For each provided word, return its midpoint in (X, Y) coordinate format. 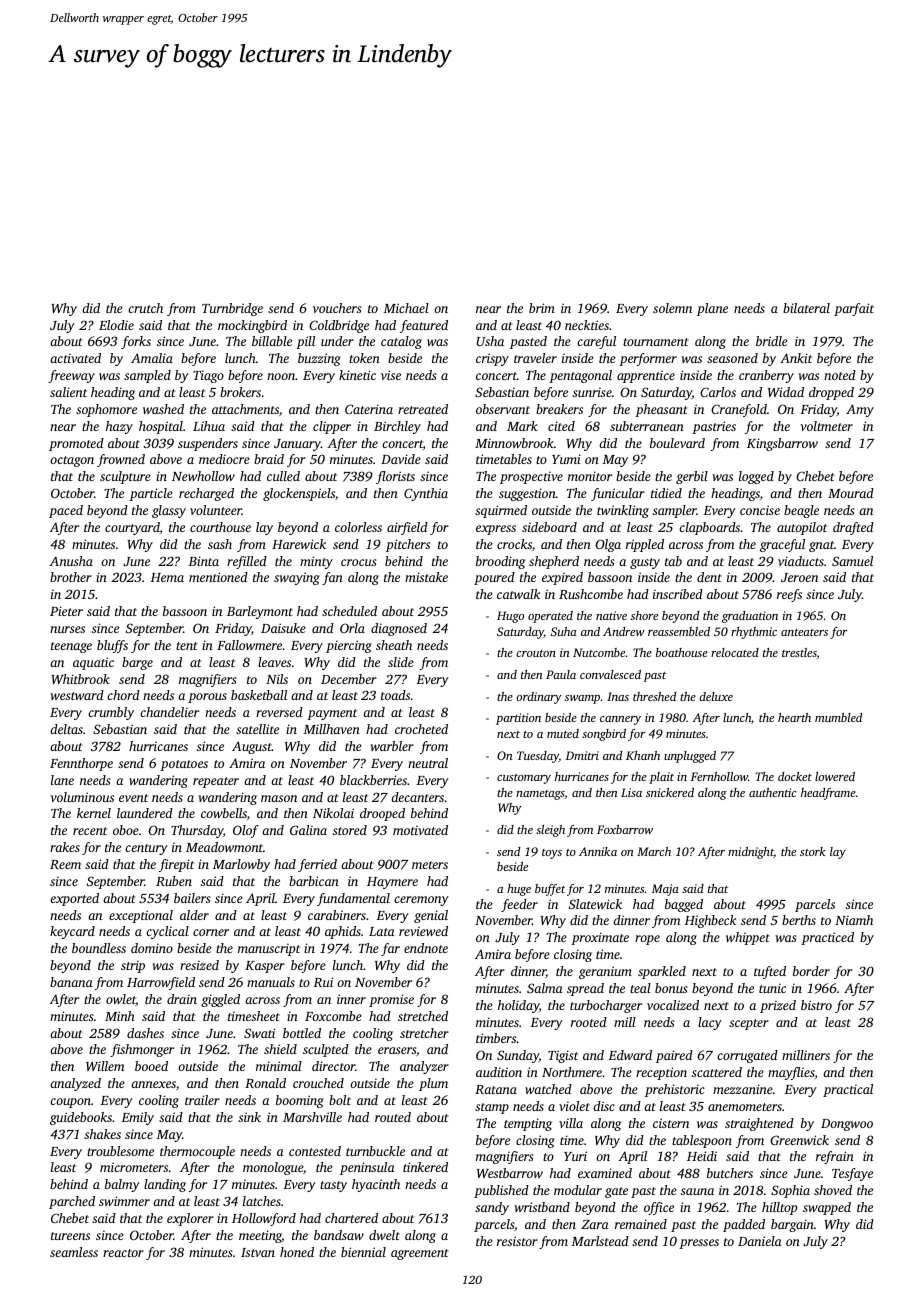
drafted (853, 528)
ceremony (421, 901)
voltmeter (826, 426)
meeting (260, 1236)
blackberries (373, 780)
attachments (245, 409)
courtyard (132, 528)
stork (813, 851)
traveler (535, 358)
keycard (72, 932)
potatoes (184, 765)
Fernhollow (719, 776)
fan (332, 578)
